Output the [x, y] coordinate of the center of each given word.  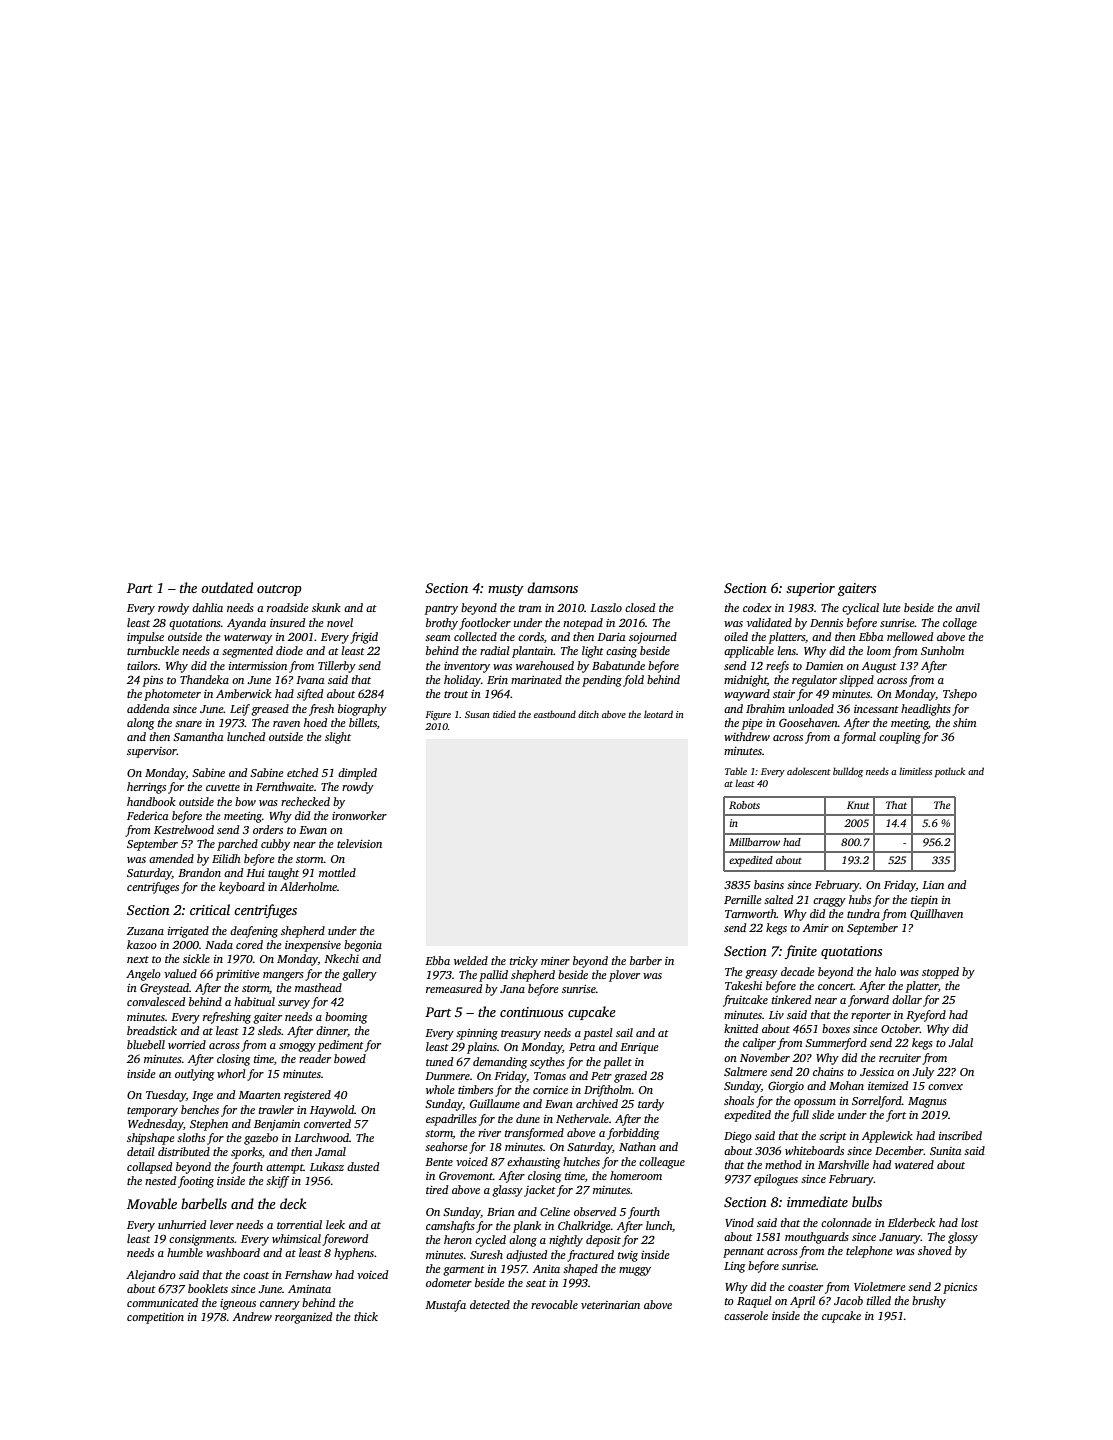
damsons [552, 587]
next [138, 959]
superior [810, 589]
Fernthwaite [285, 786]
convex [945, 1087]
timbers [475, 1089]
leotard [658, 714]
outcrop [279, 590]
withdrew [747, 736]
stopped [940, 973]
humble [185, 1252]
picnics [960, 1288]
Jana [512, 989]
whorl [231, 1073]
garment [464, 1271]
